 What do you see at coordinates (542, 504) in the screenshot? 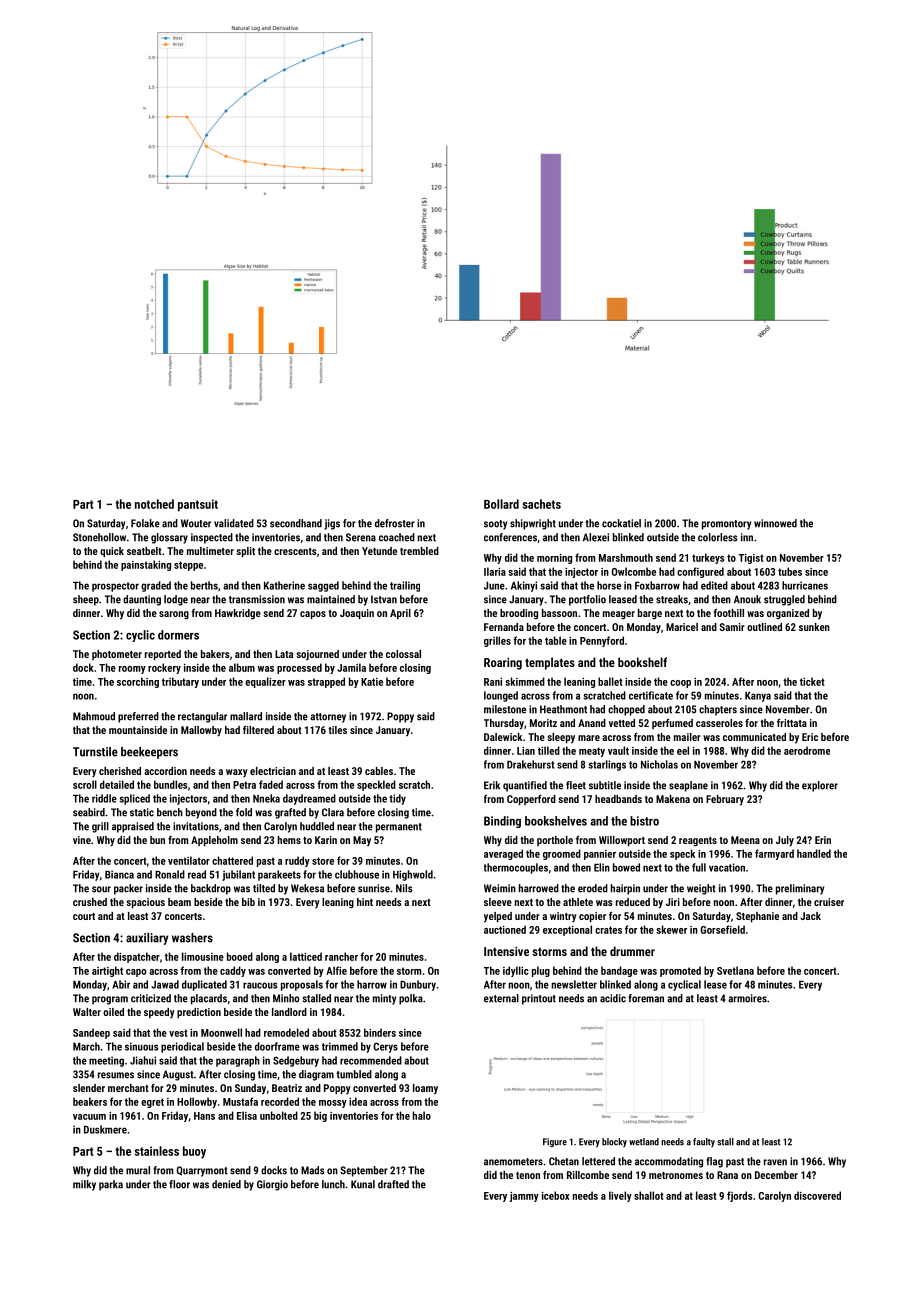
I see `sachets` at bounding box center [542, 504].
